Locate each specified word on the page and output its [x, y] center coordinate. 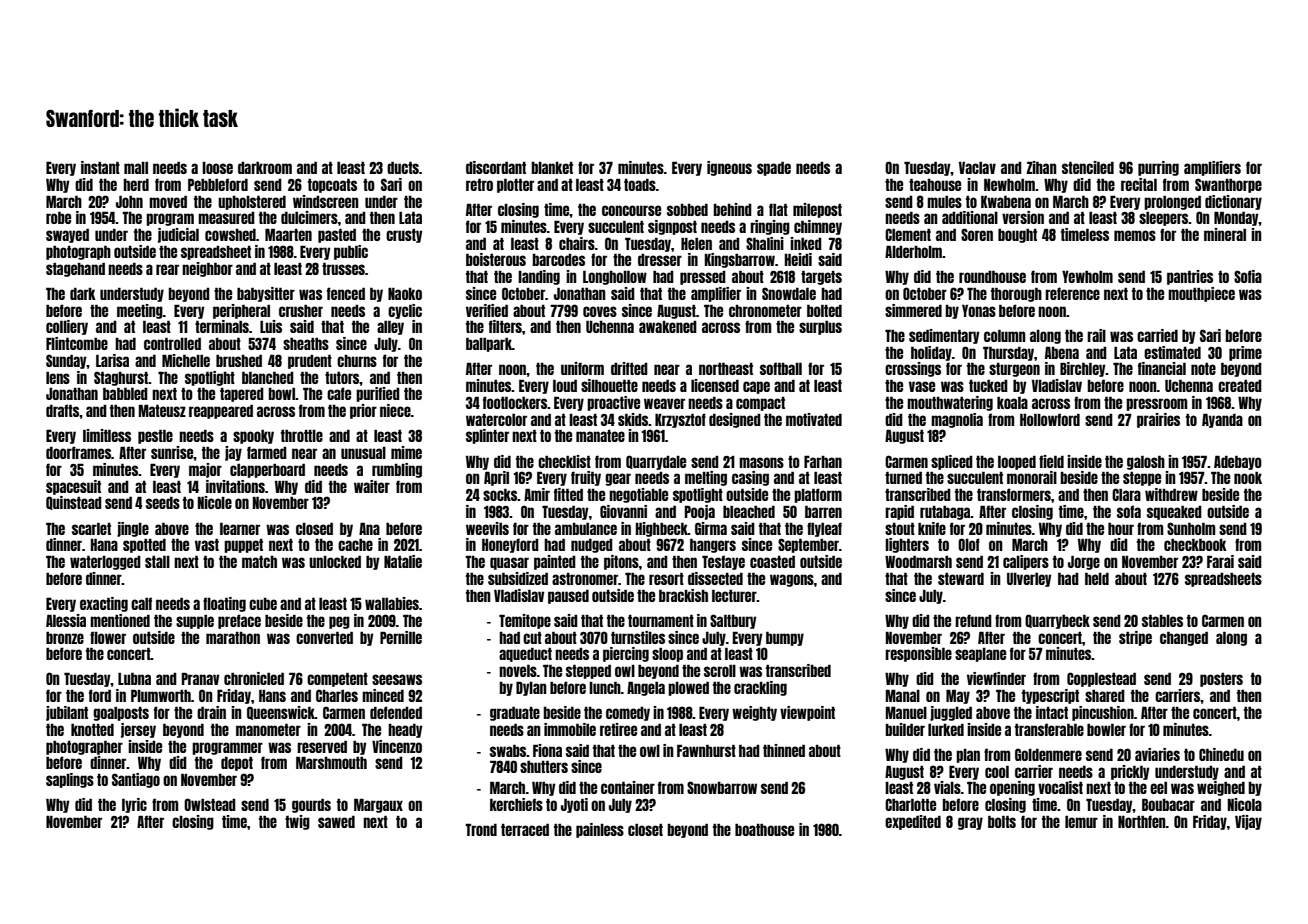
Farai [1220, 561]
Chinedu [1221, 754]
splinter [487, 436]
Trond [481, 829]
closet [645, 830]
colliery [67, 327]
